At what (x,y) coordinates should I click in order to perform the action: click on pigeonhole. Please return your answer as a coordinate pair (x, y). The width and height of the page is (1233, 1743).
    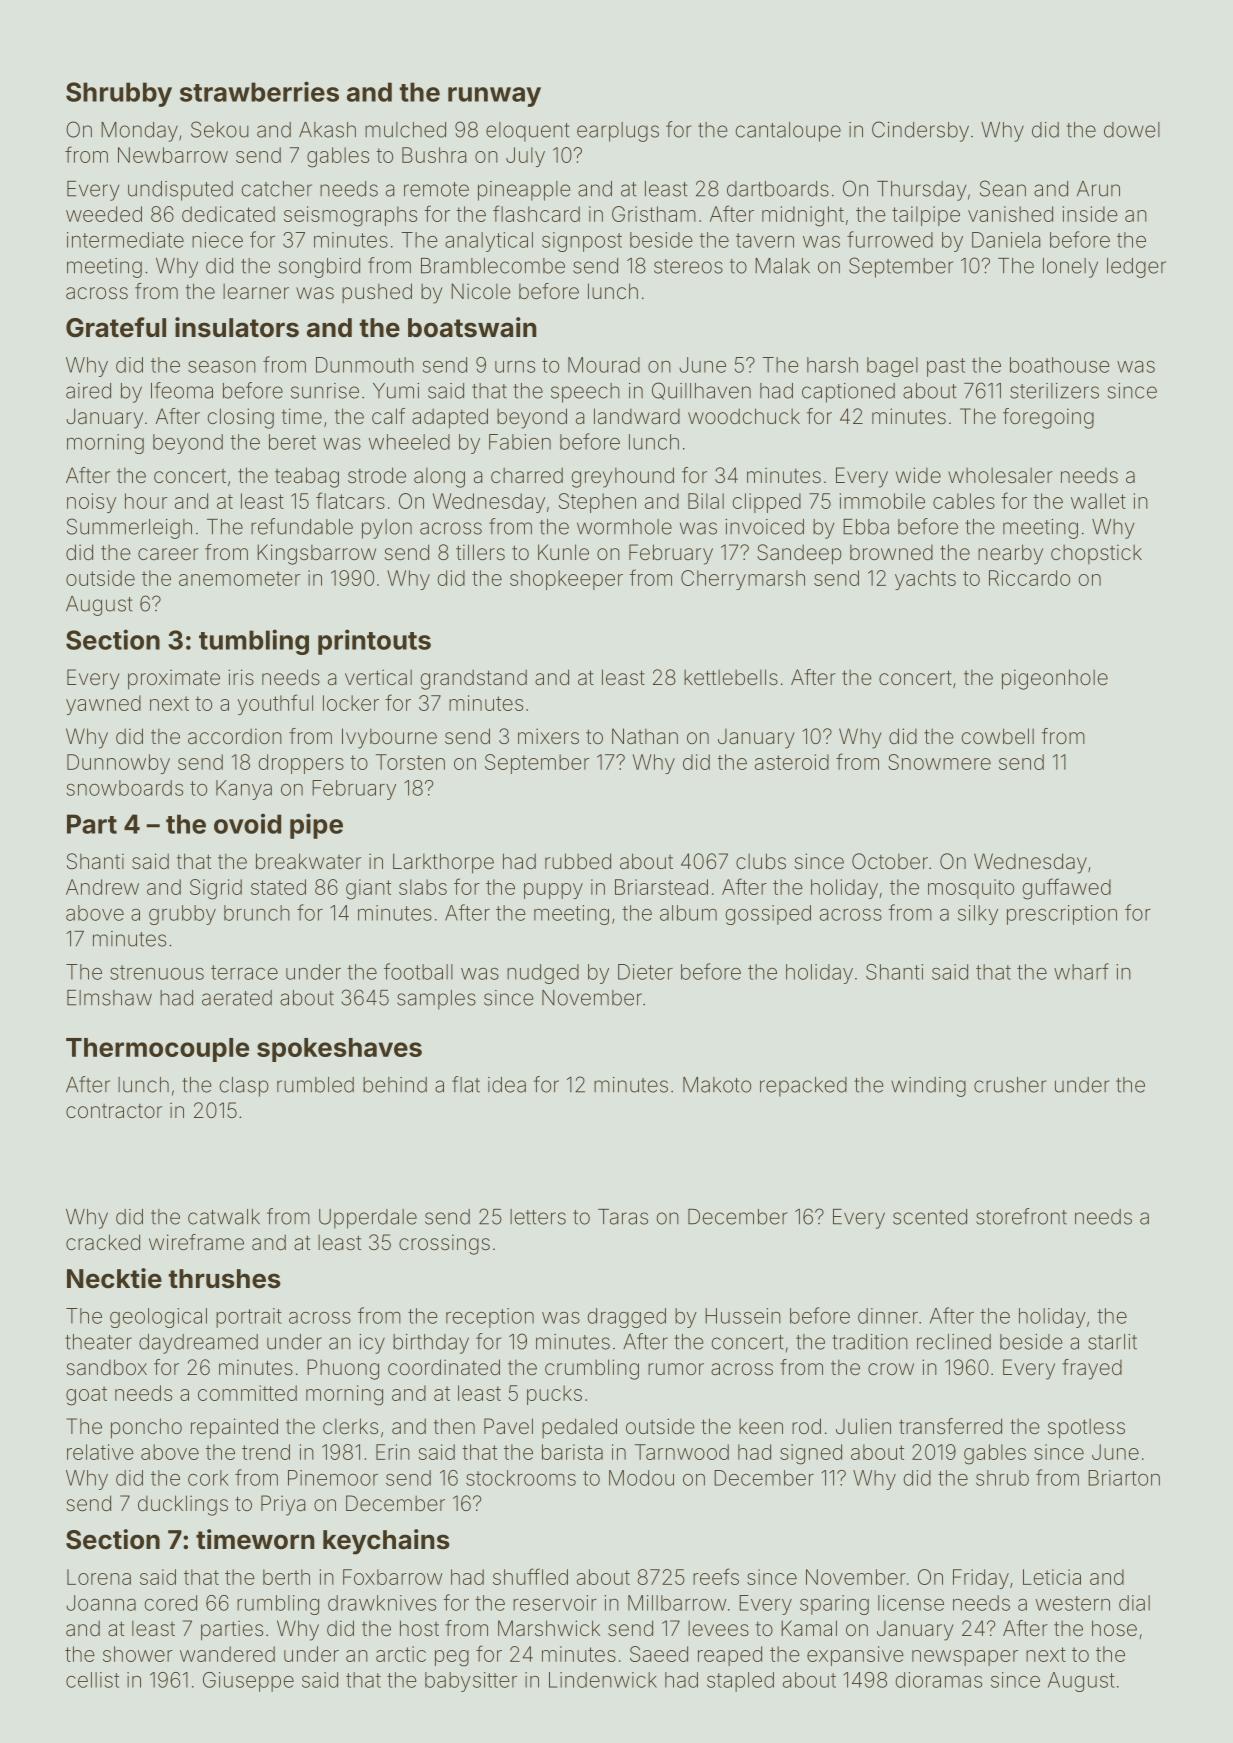
    Looking at the image, I should click on (1055, 679).
